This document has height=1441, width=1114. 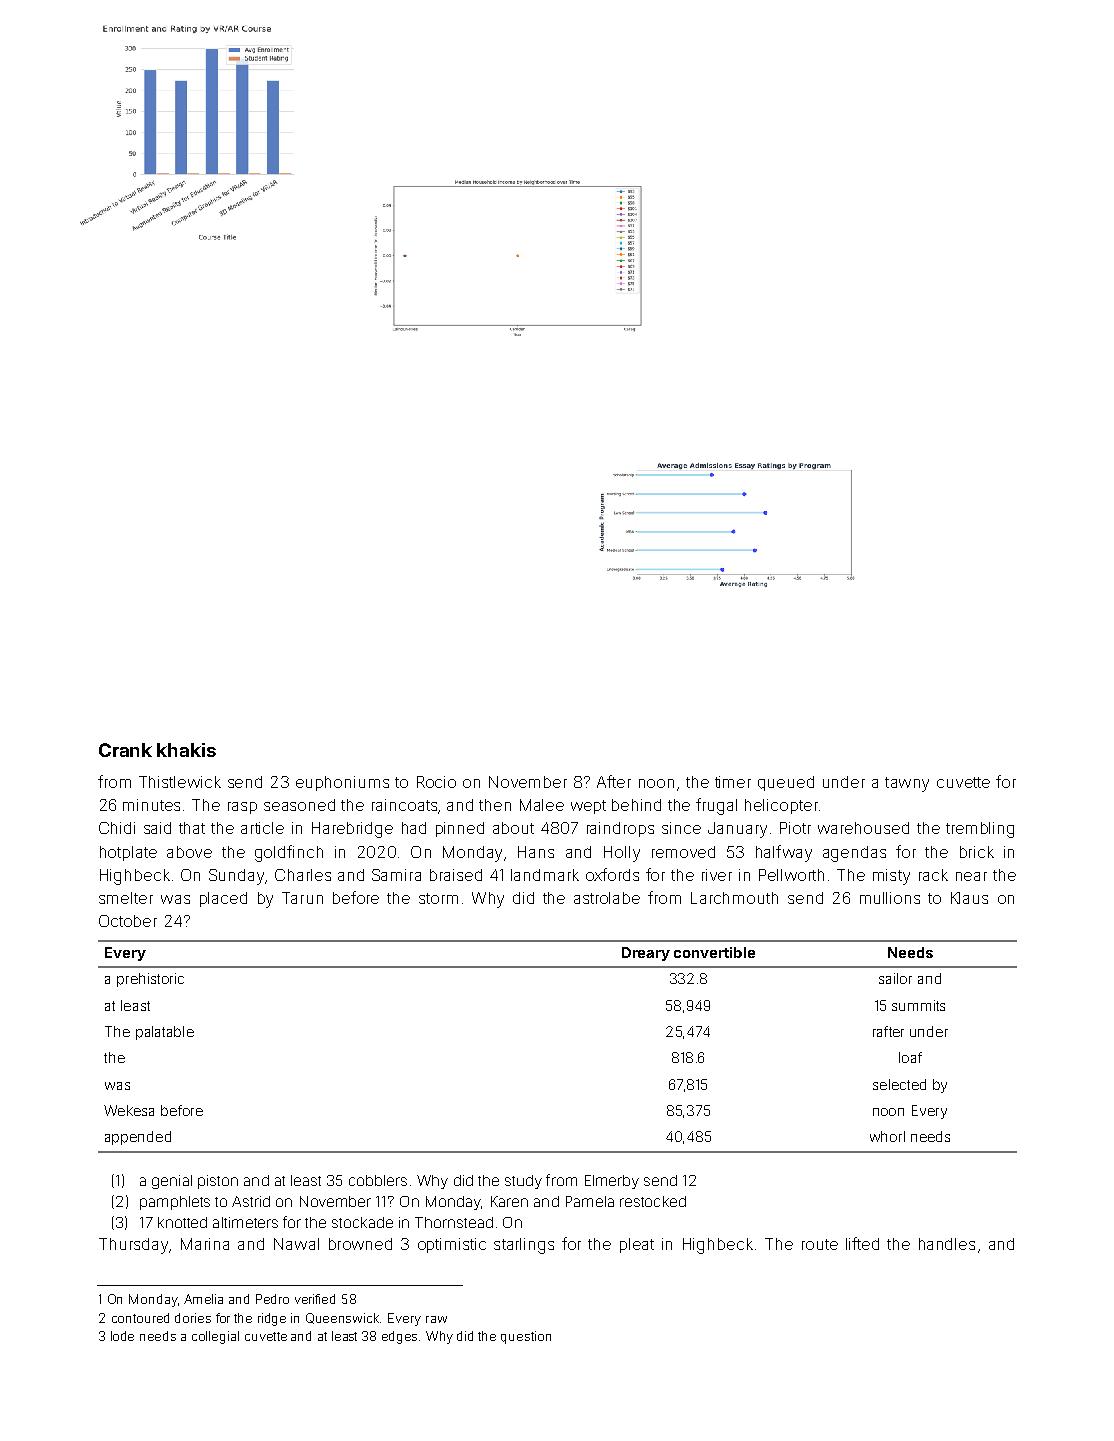 I want to click on Astrid, so click(x=251, y=1201).
